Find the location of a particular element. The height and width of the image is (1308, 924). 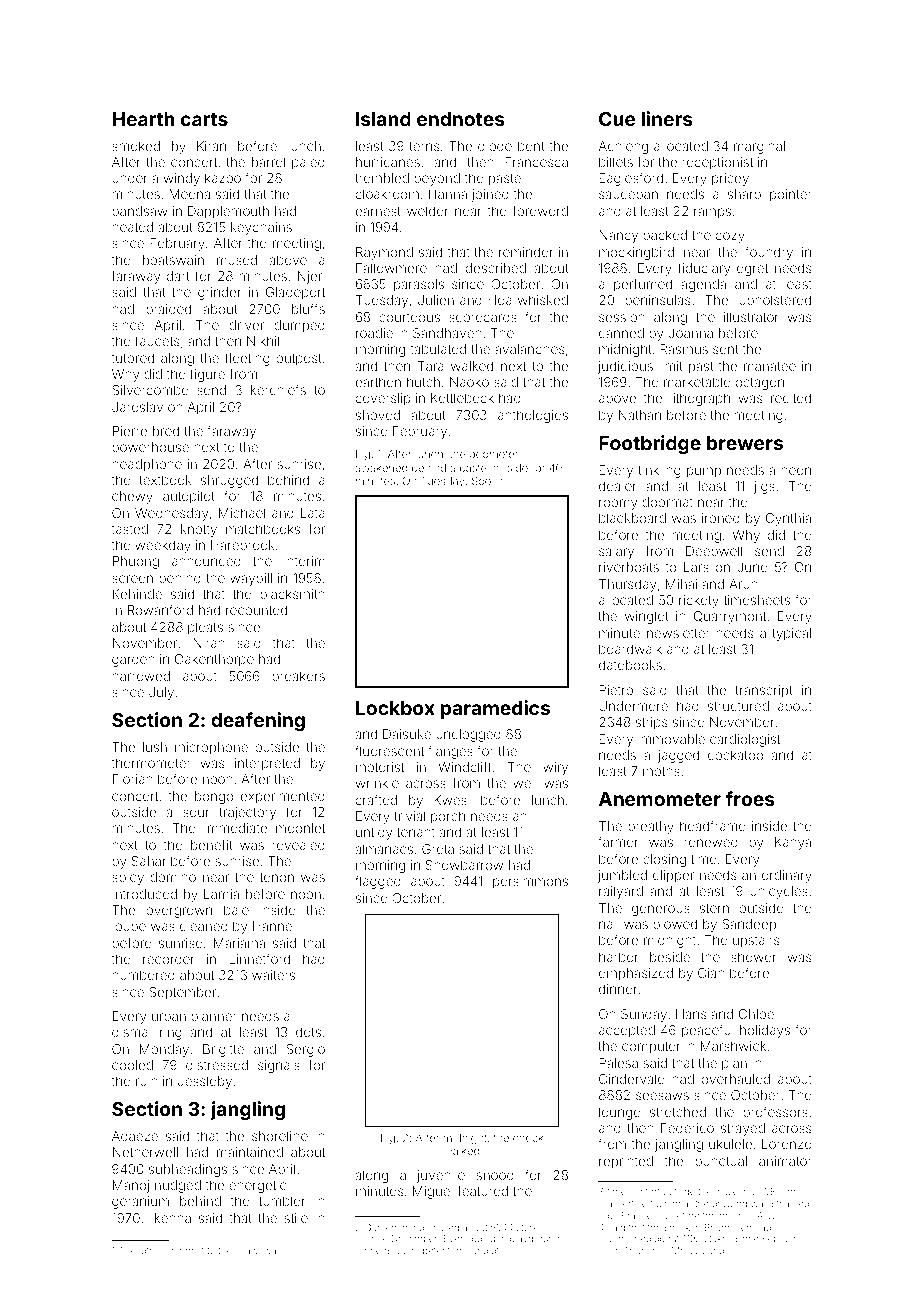

dots is located at coordinates (308, 1032).
